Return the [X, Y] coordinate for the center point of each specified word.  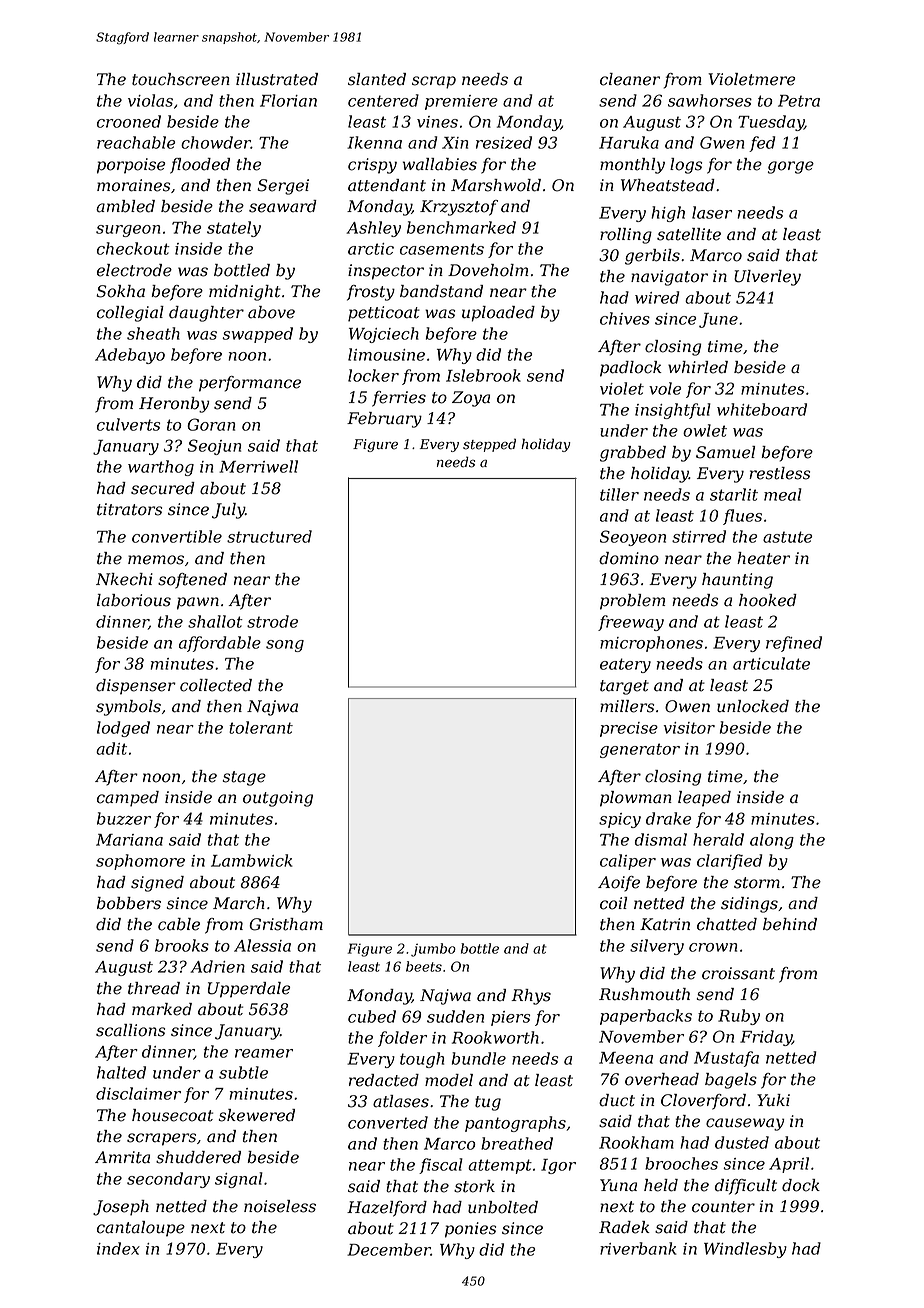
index [118, 1248]
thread [154, 988]
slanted [377, 79]
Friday [766, 1038]
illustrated [277, 79]
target [624, 687]
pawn [198, 603]
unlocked [753, 706]
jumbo [433, 950]
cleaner [630, 79]
